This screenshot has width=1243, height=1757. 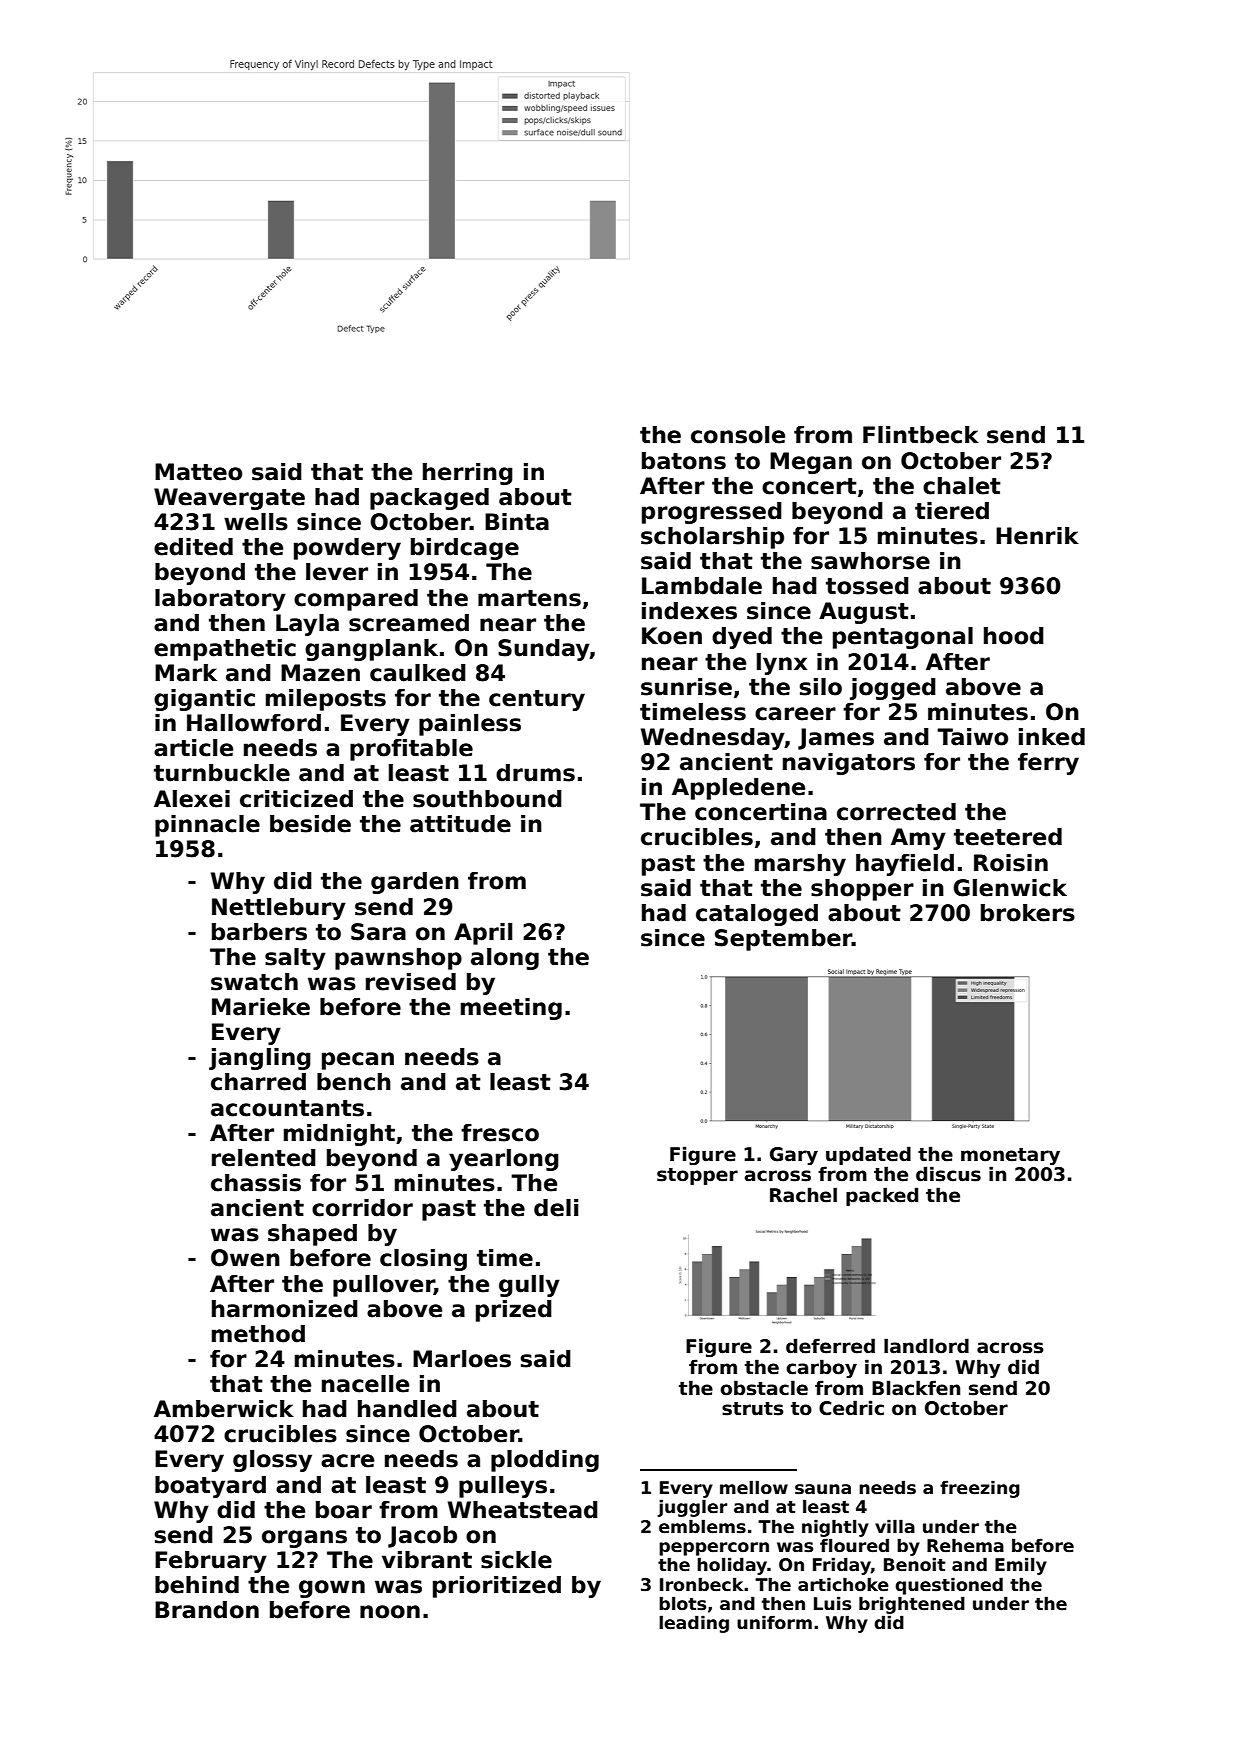 What do you see at coordinates (470, 725) in the screenshot?
I see `painless` at bounding box center [470, 725].
